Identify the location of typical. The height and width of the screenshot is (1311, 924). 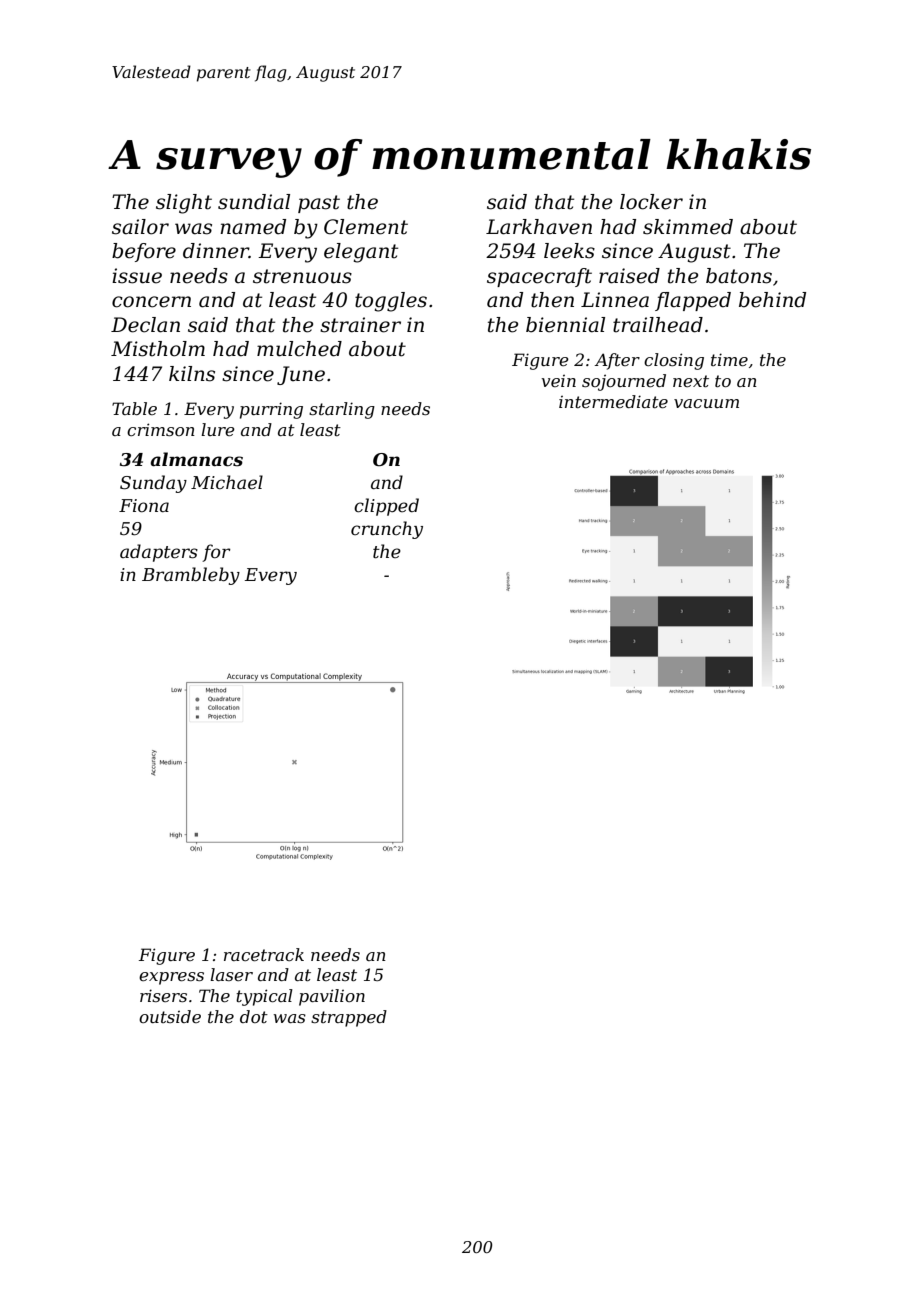
(264, 997).
